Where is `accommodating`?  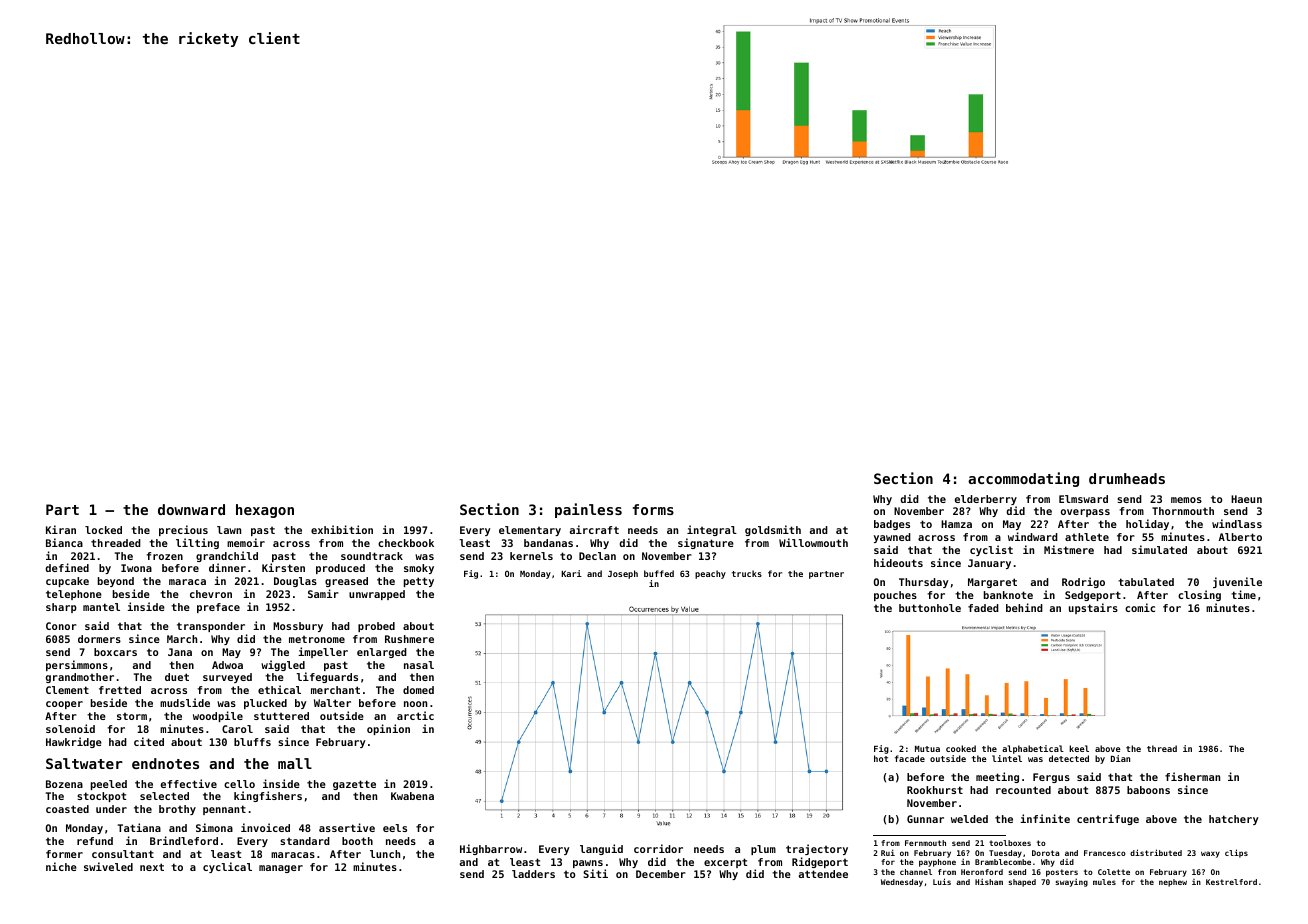
accommodating is located at coordinates (1023, 479).
